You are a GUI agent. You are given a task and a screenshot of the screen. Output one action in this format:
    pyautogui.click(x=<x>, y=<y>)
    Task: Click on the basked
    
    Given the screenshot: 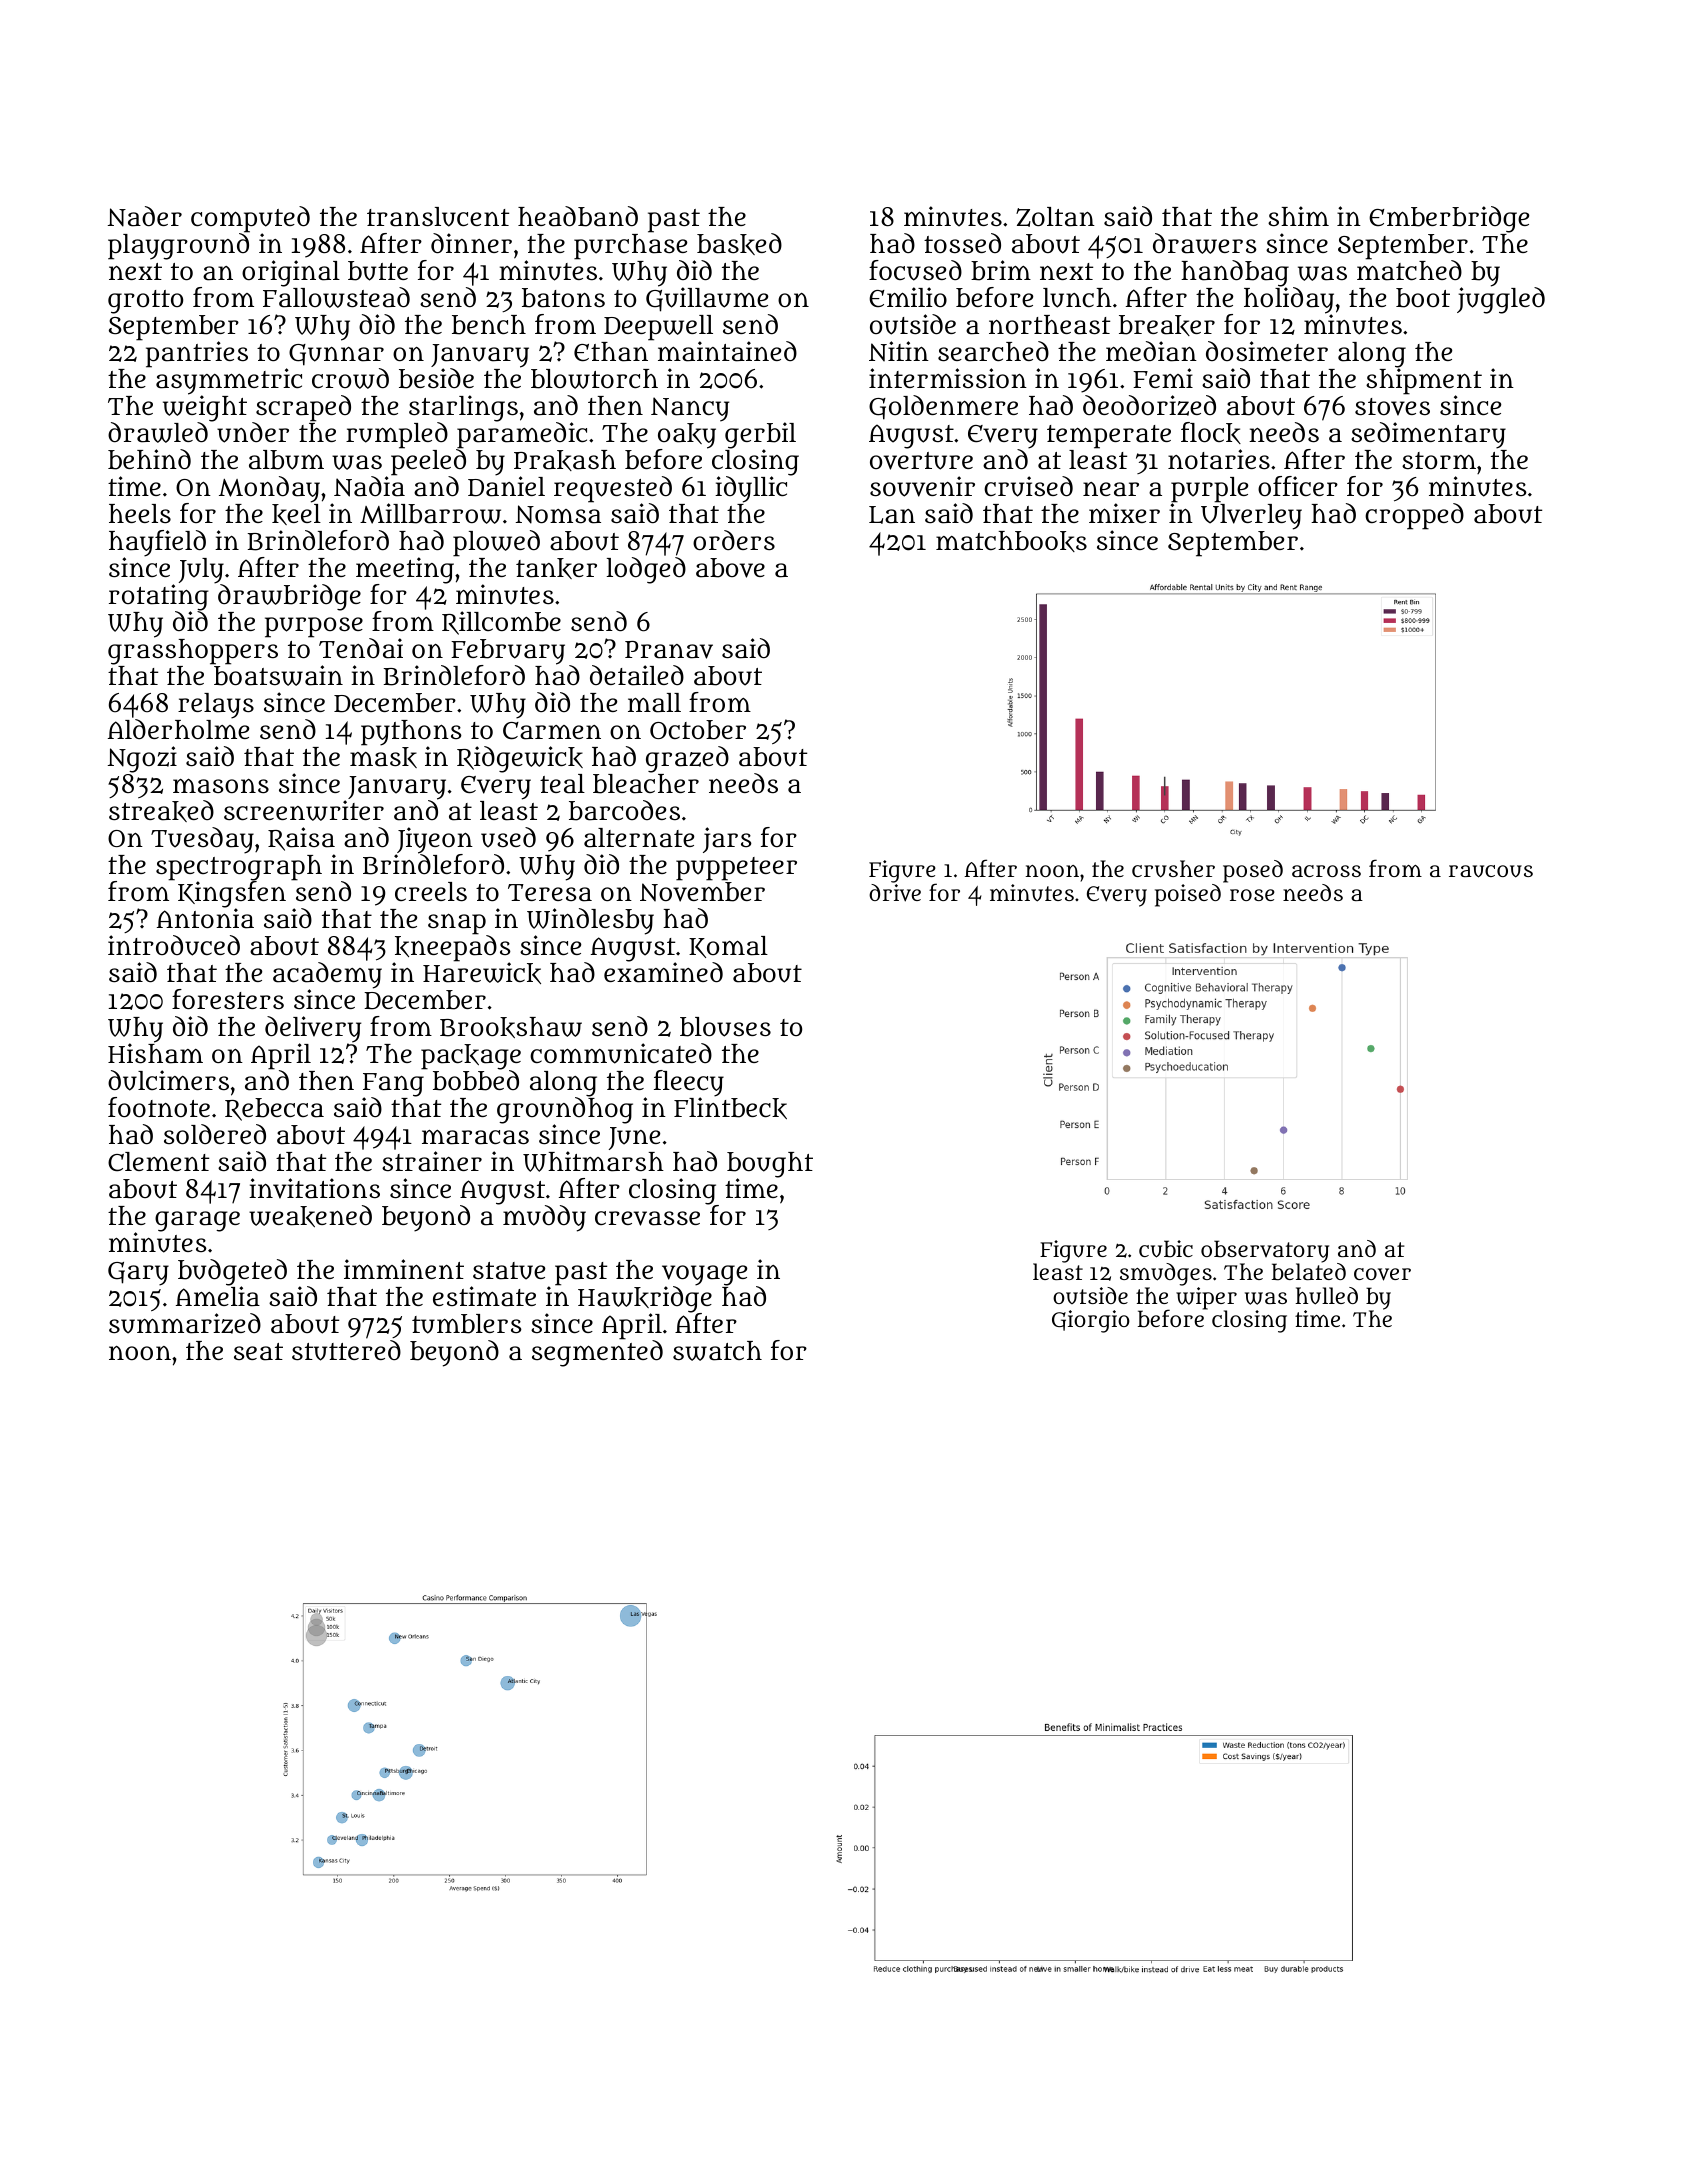 What is the action you would take?
    pyautogui.click(x=739, y=244)
